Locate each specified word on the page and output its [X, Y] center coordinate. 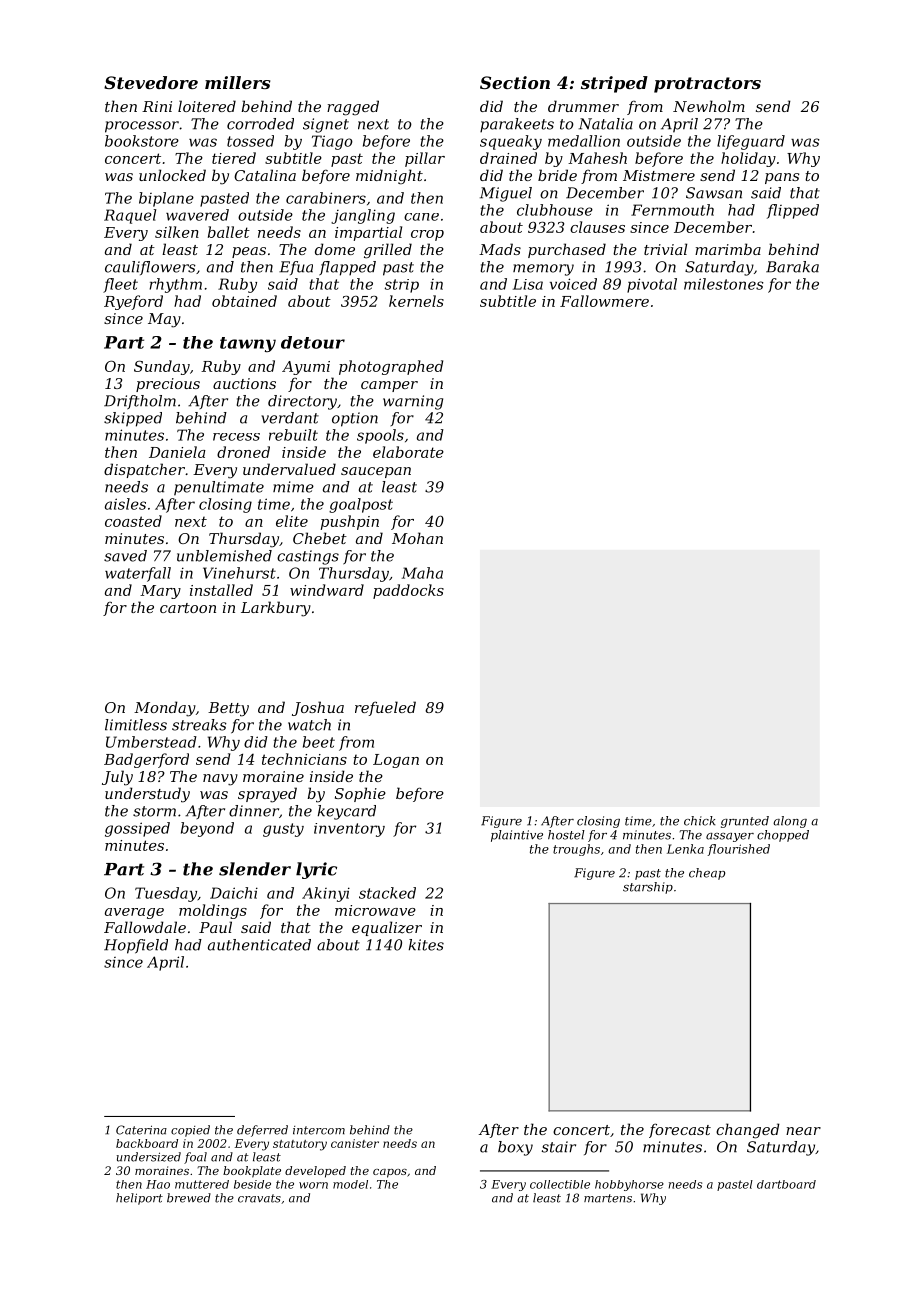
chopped [783, 836]
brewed [189, 1198]
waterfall [138, 574]
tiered [234, 158]
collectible [560, 1184]
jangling [363, 216]
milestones [724, 284]
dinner [254, 811]
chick [699, 821]
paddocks [408, 591]
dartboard [786, 1184]
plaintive [517, 836]
